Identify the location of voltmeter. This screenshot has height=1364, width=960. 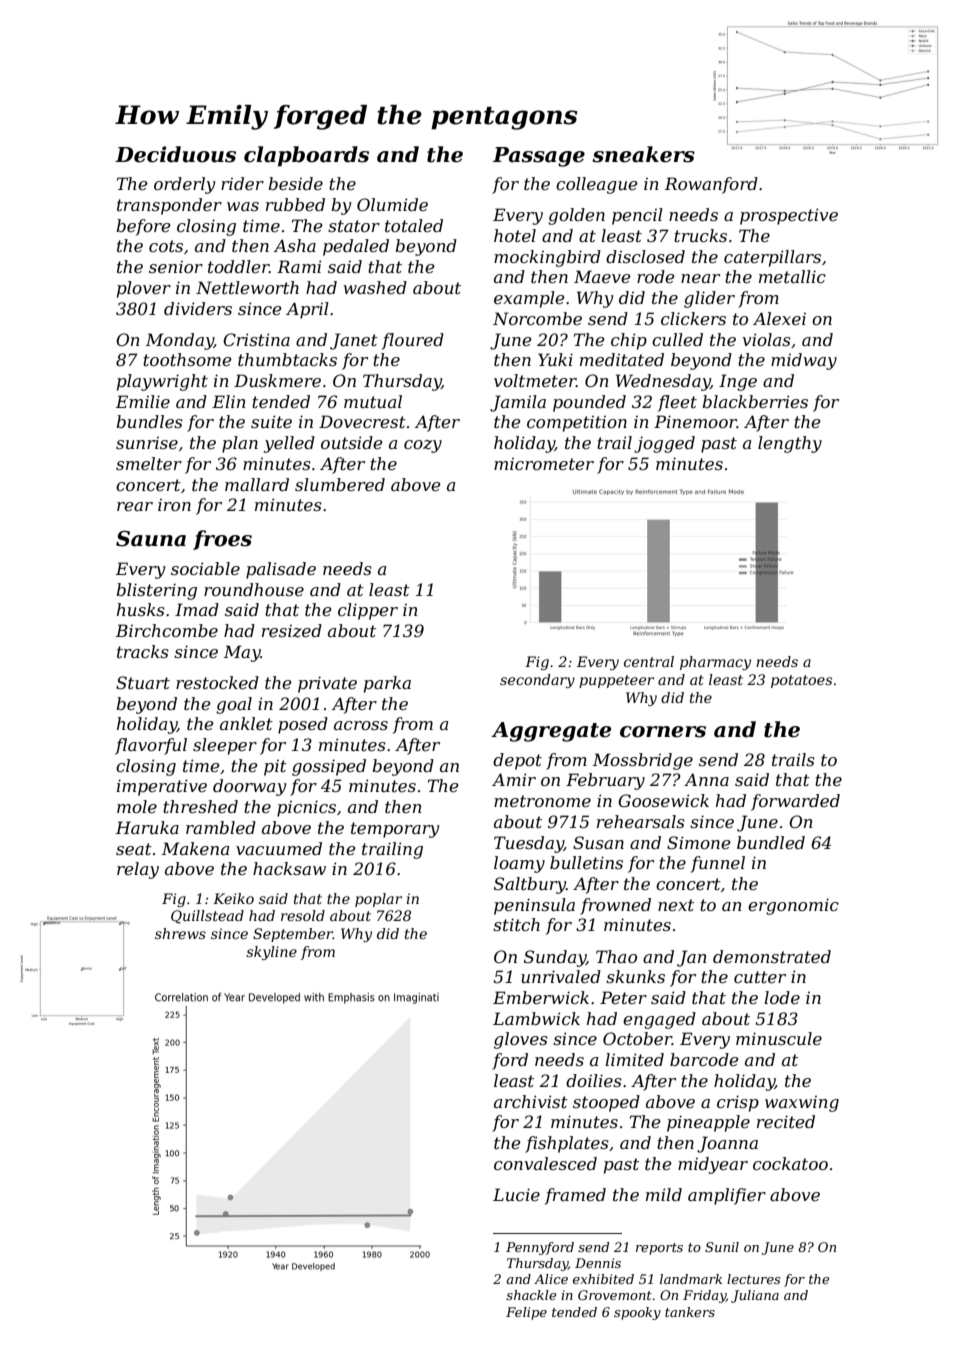
(535, 380).
